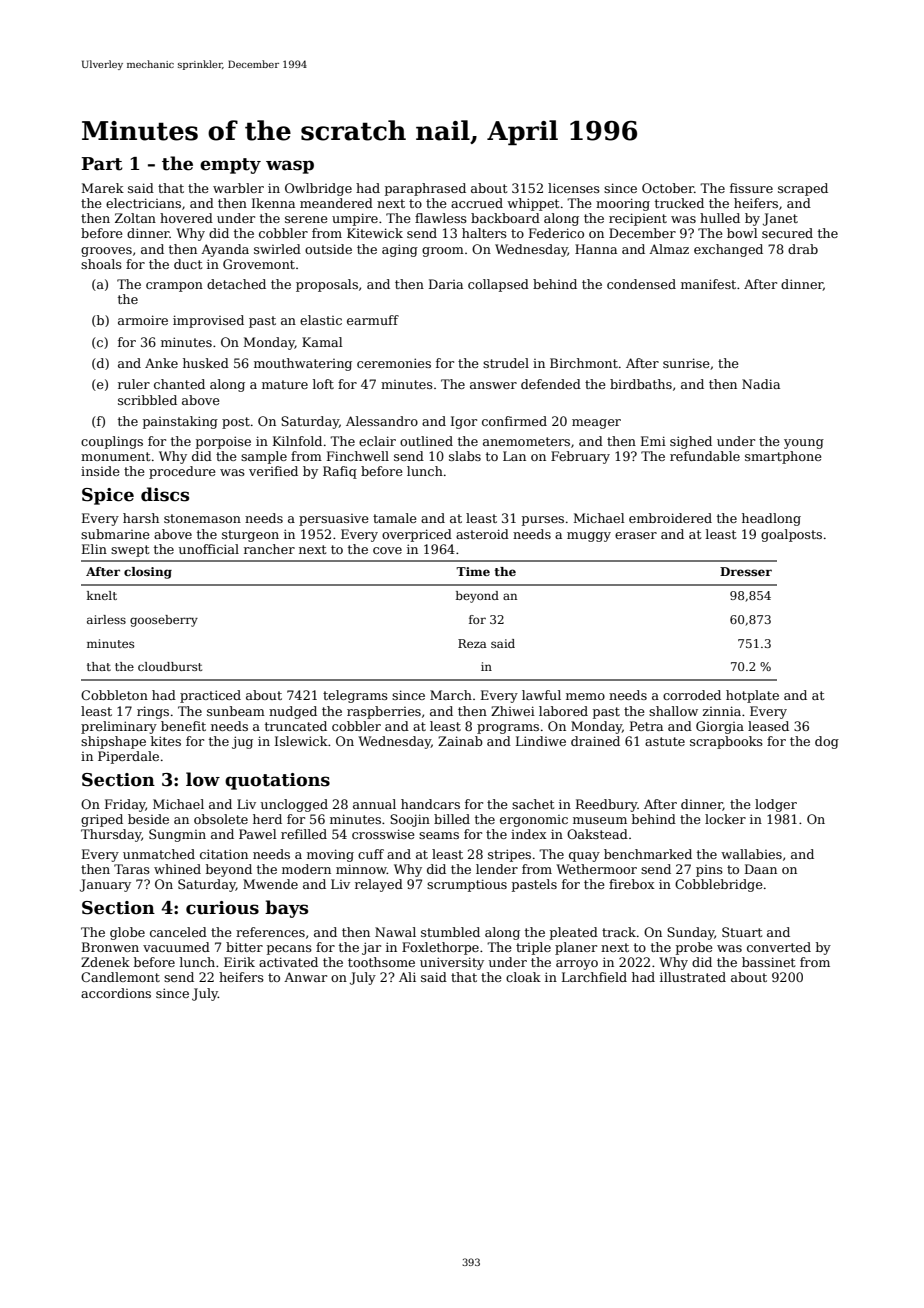 The width and height of the screenshot is (924, 1308). Describe the element at coordinates (523, 977) in the screenshot. I see `cloak` at that location.
